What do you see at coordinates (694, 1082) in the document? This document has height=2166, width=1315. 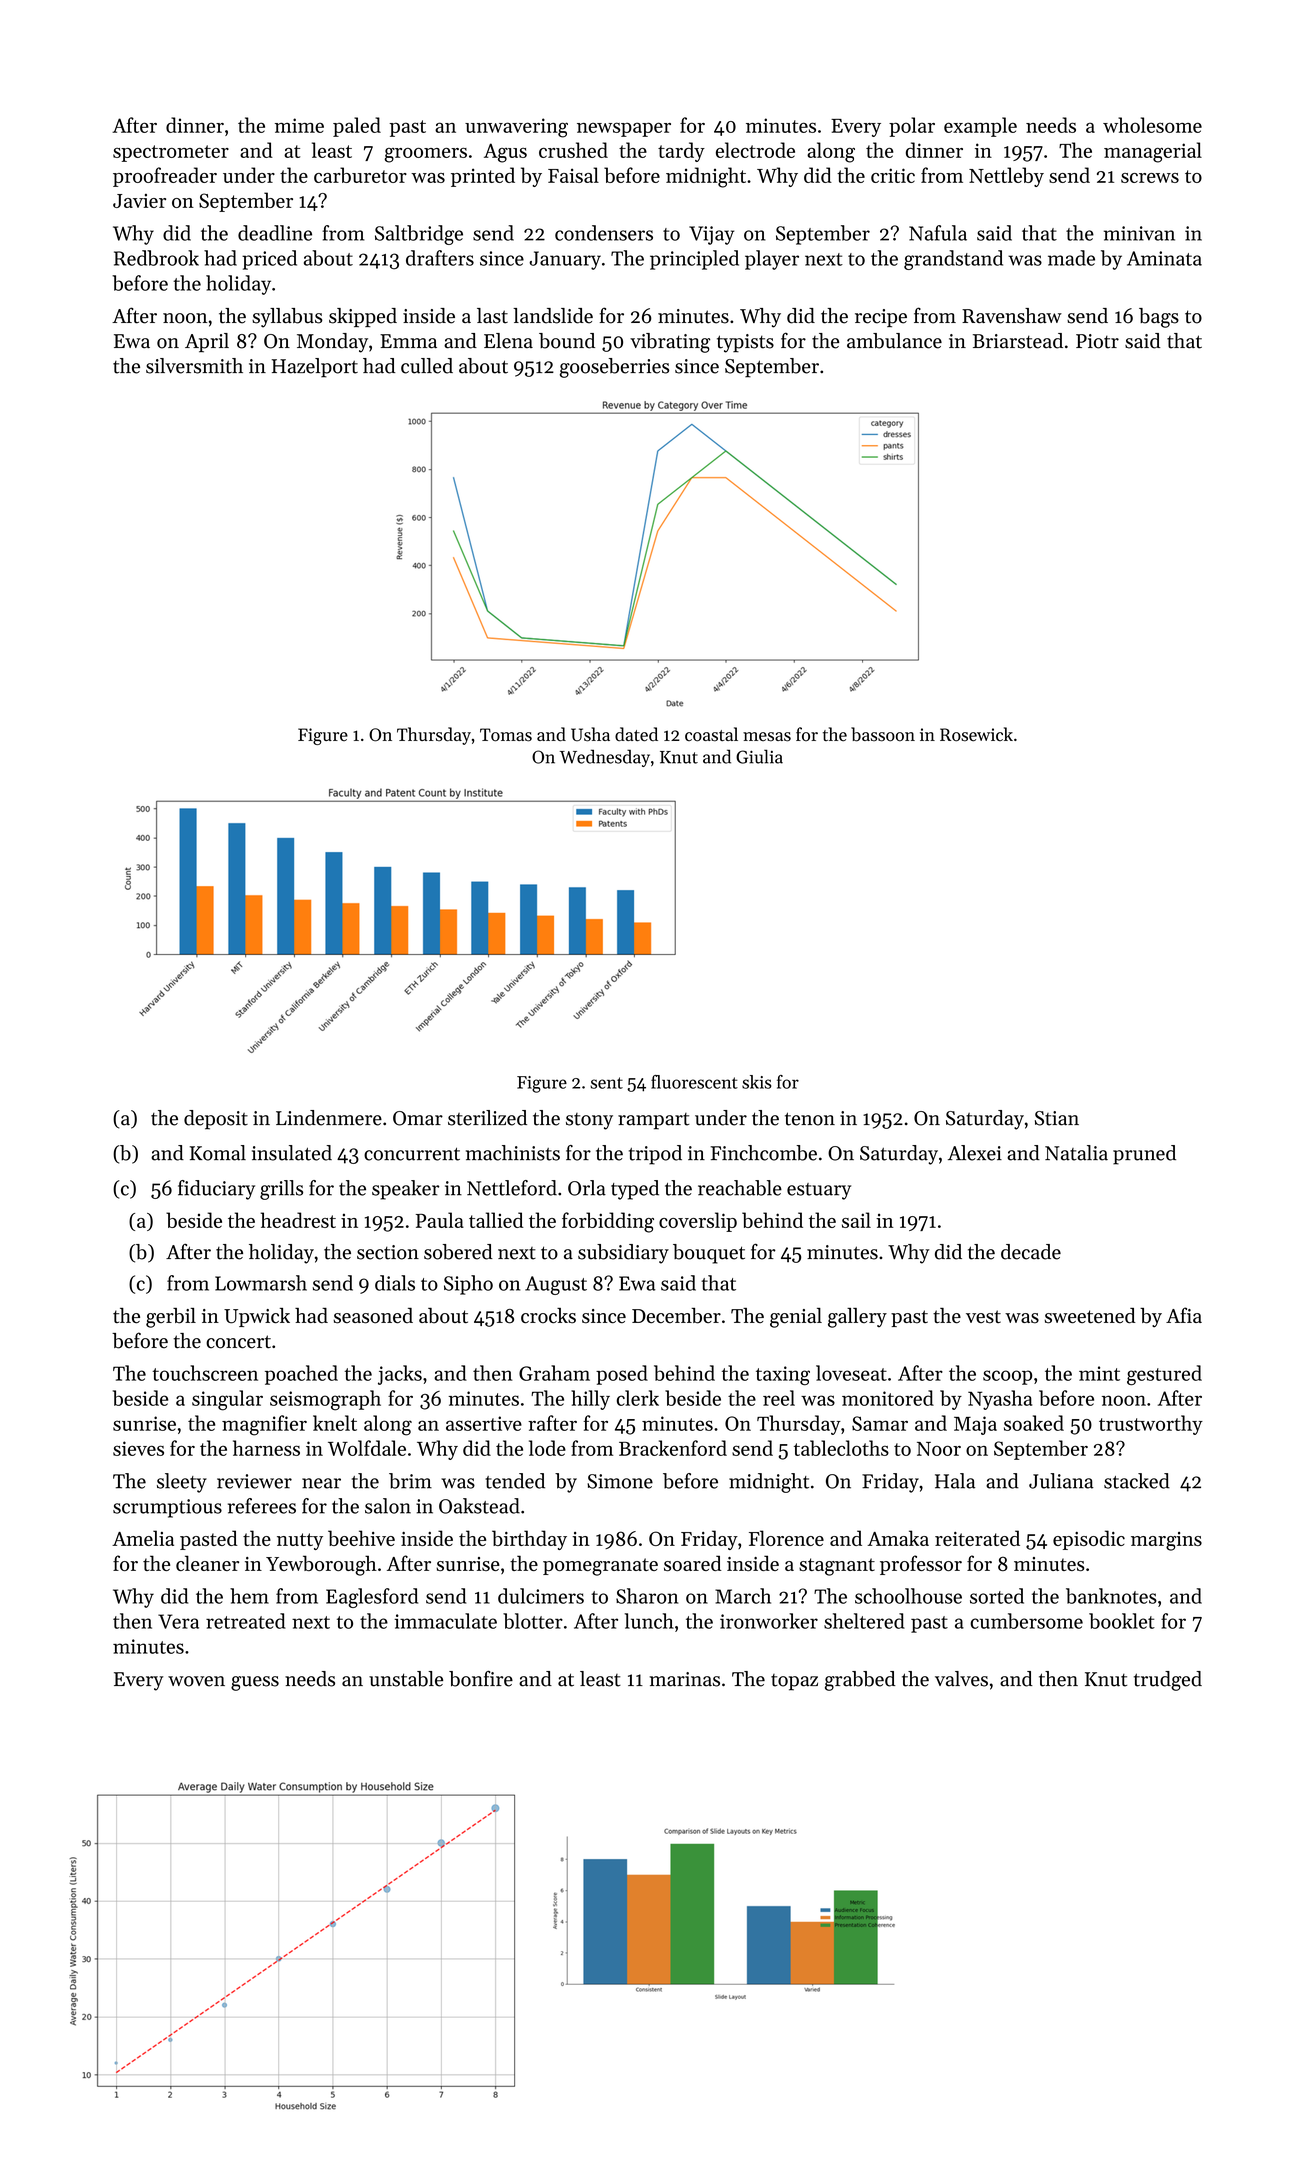 I see `fluorescent` at bounding box center [694, 1082].
